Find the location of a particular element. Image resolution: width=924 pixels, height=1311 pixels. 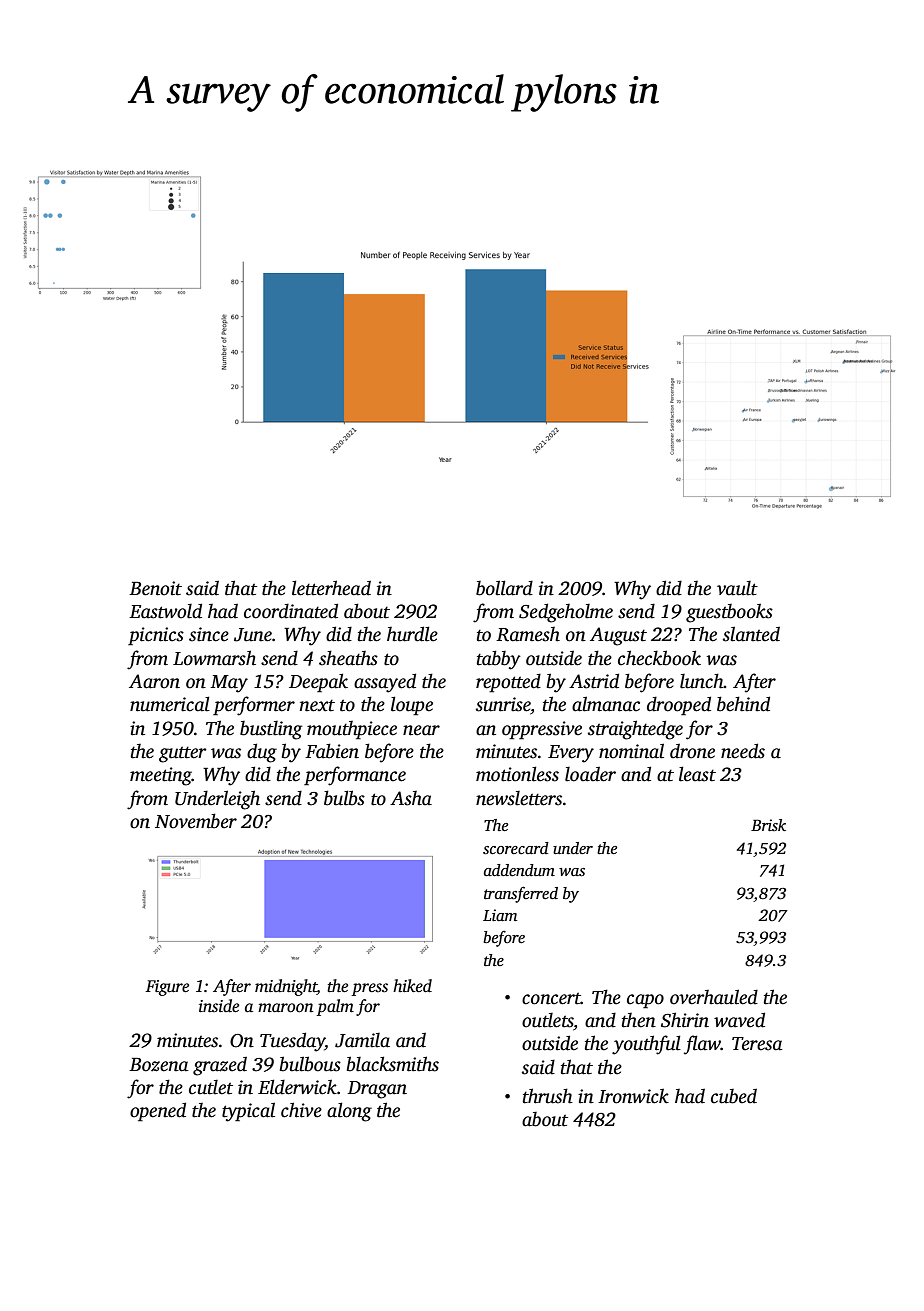

blacksmiths is located at coordinates (393, 1064).
